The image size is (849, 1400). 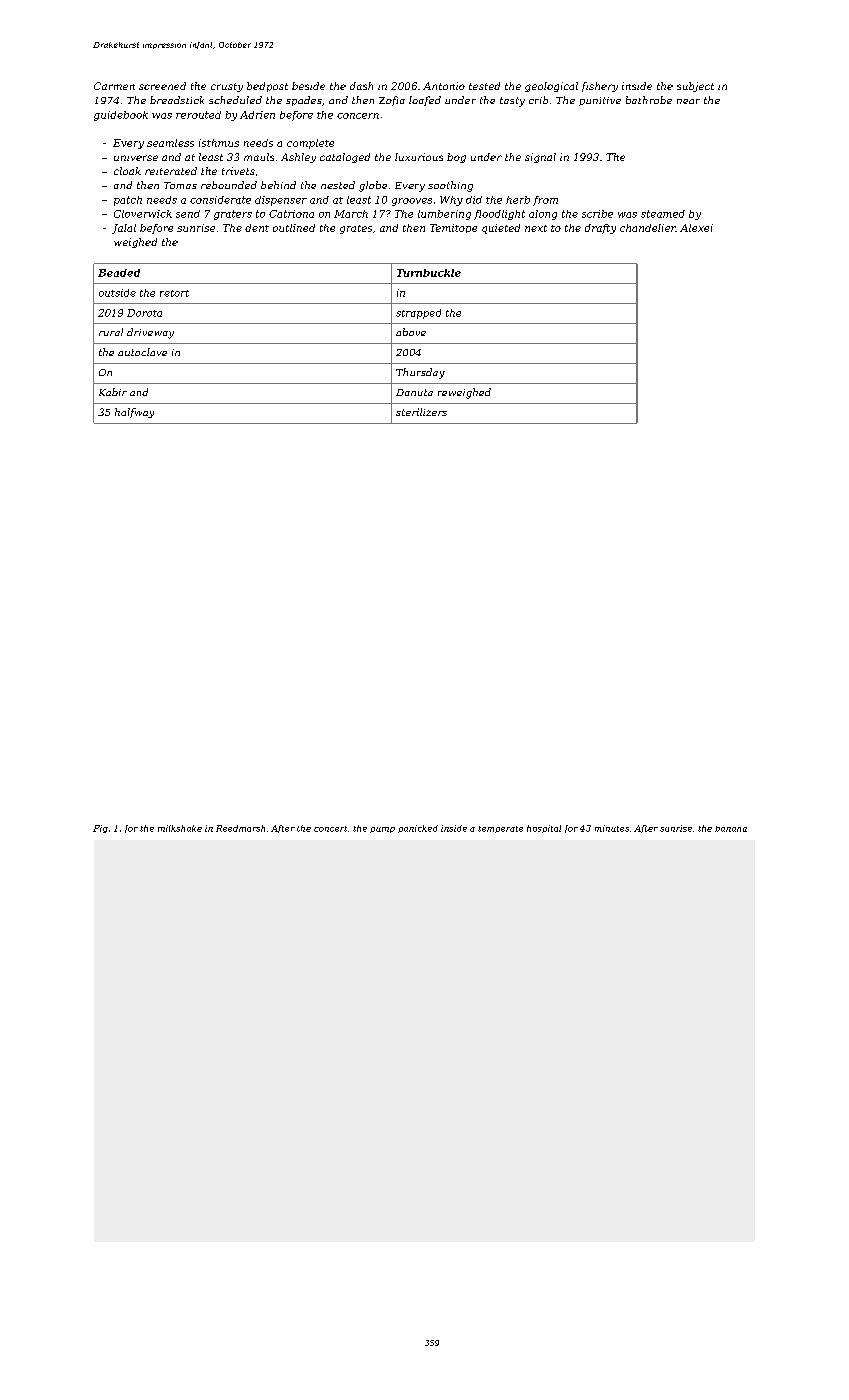 I want to click on concert, so click(x=330, y=829).
